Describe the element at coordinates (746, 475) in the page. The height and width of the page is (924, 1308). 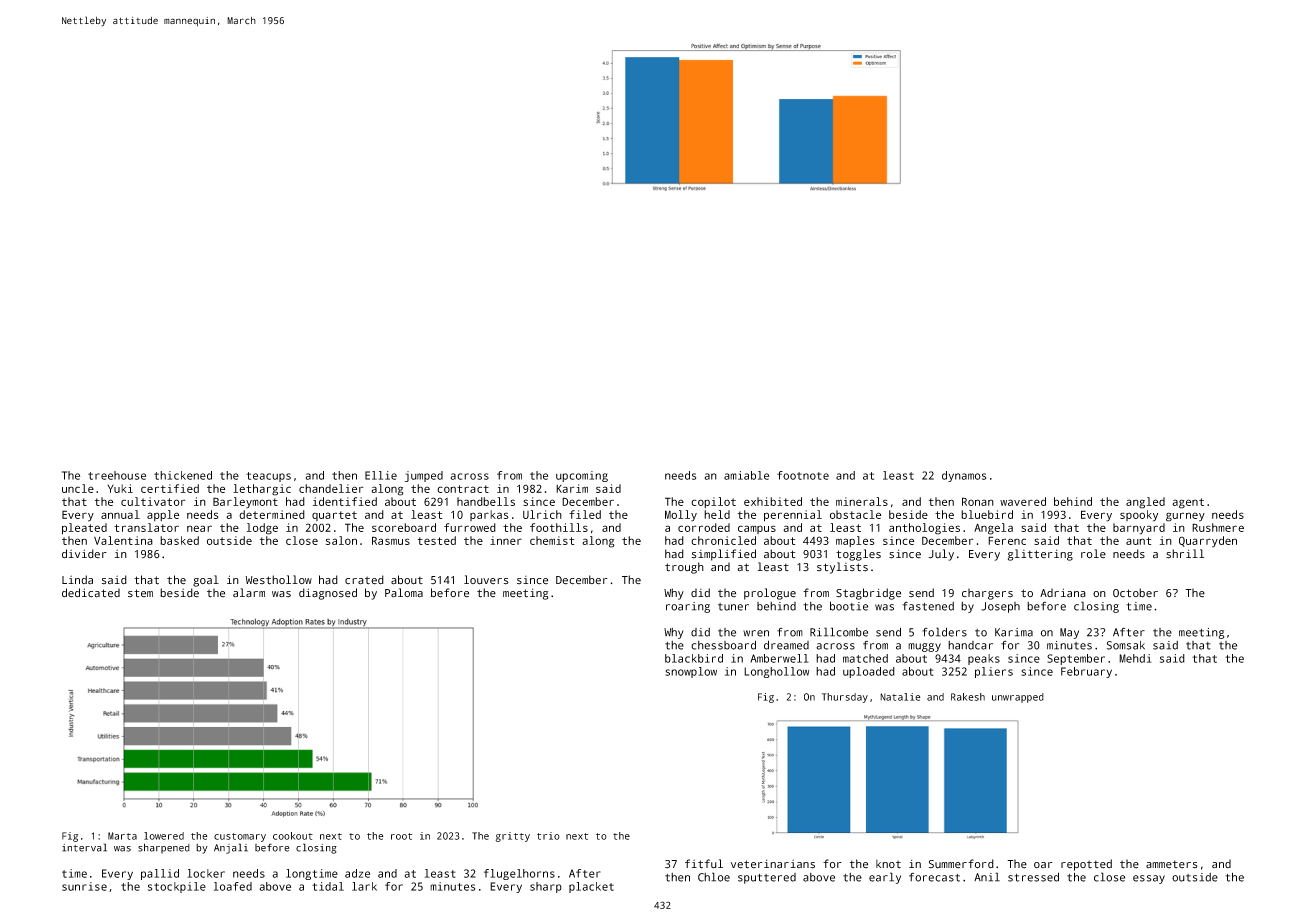
I see `amiable` at that location.
